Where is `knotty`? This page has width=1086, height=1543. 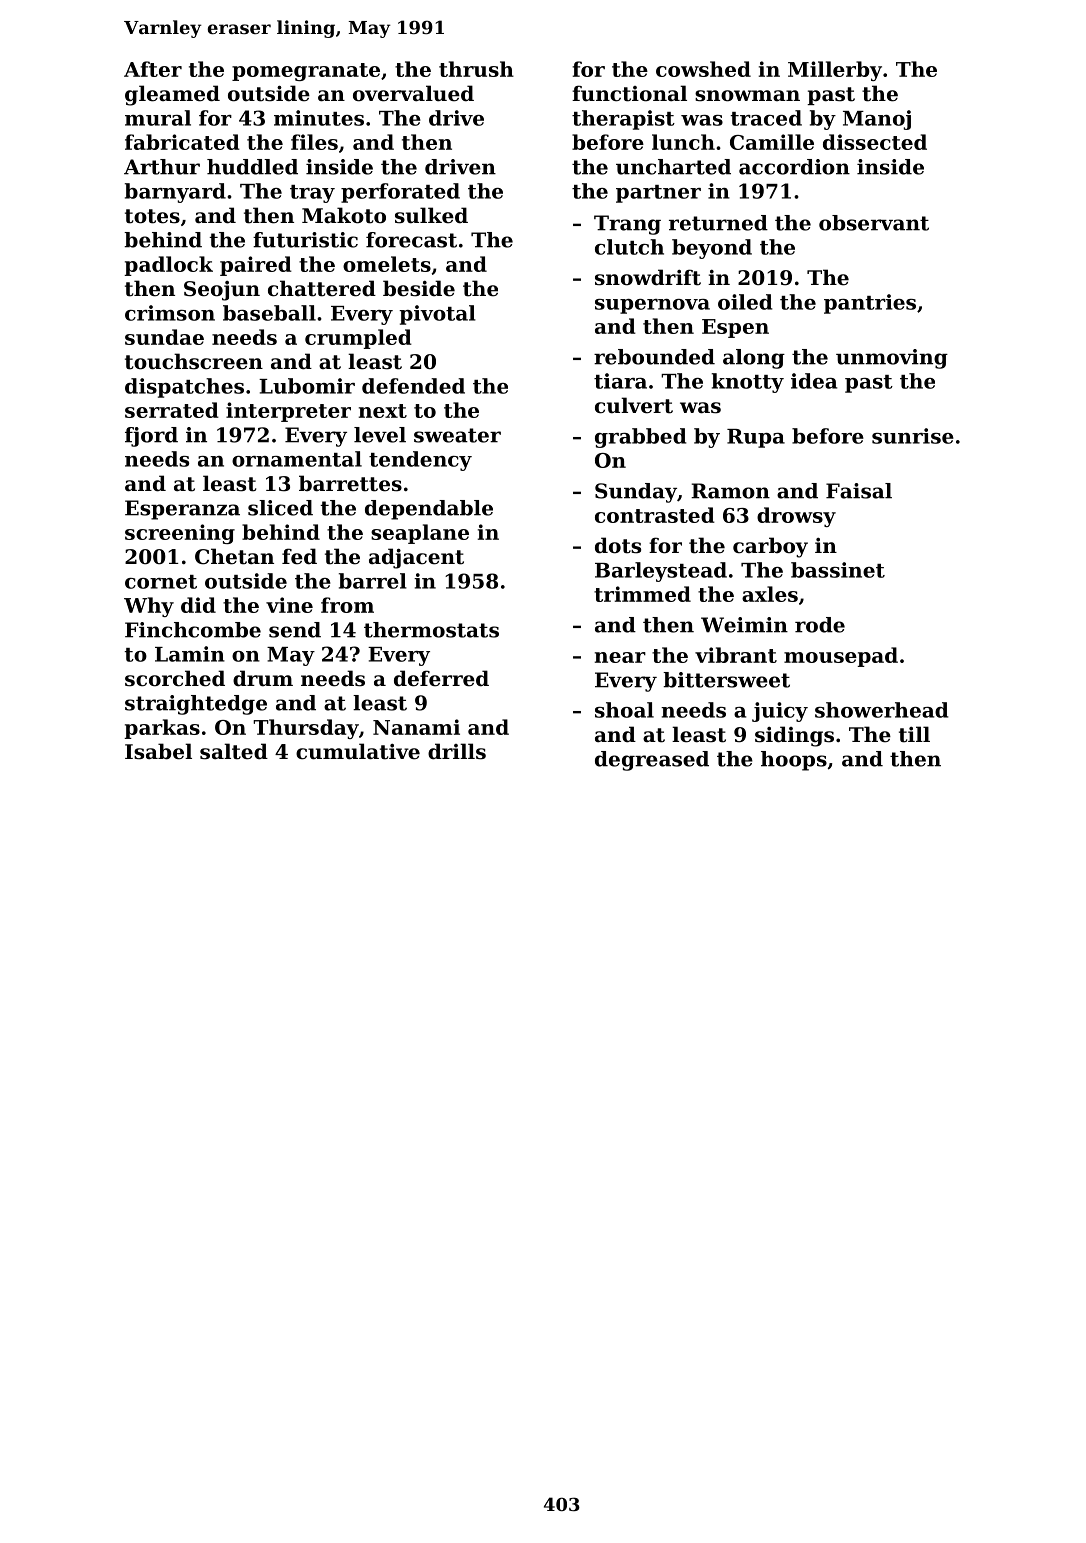
knotty is located at coordinates (748, 383).
